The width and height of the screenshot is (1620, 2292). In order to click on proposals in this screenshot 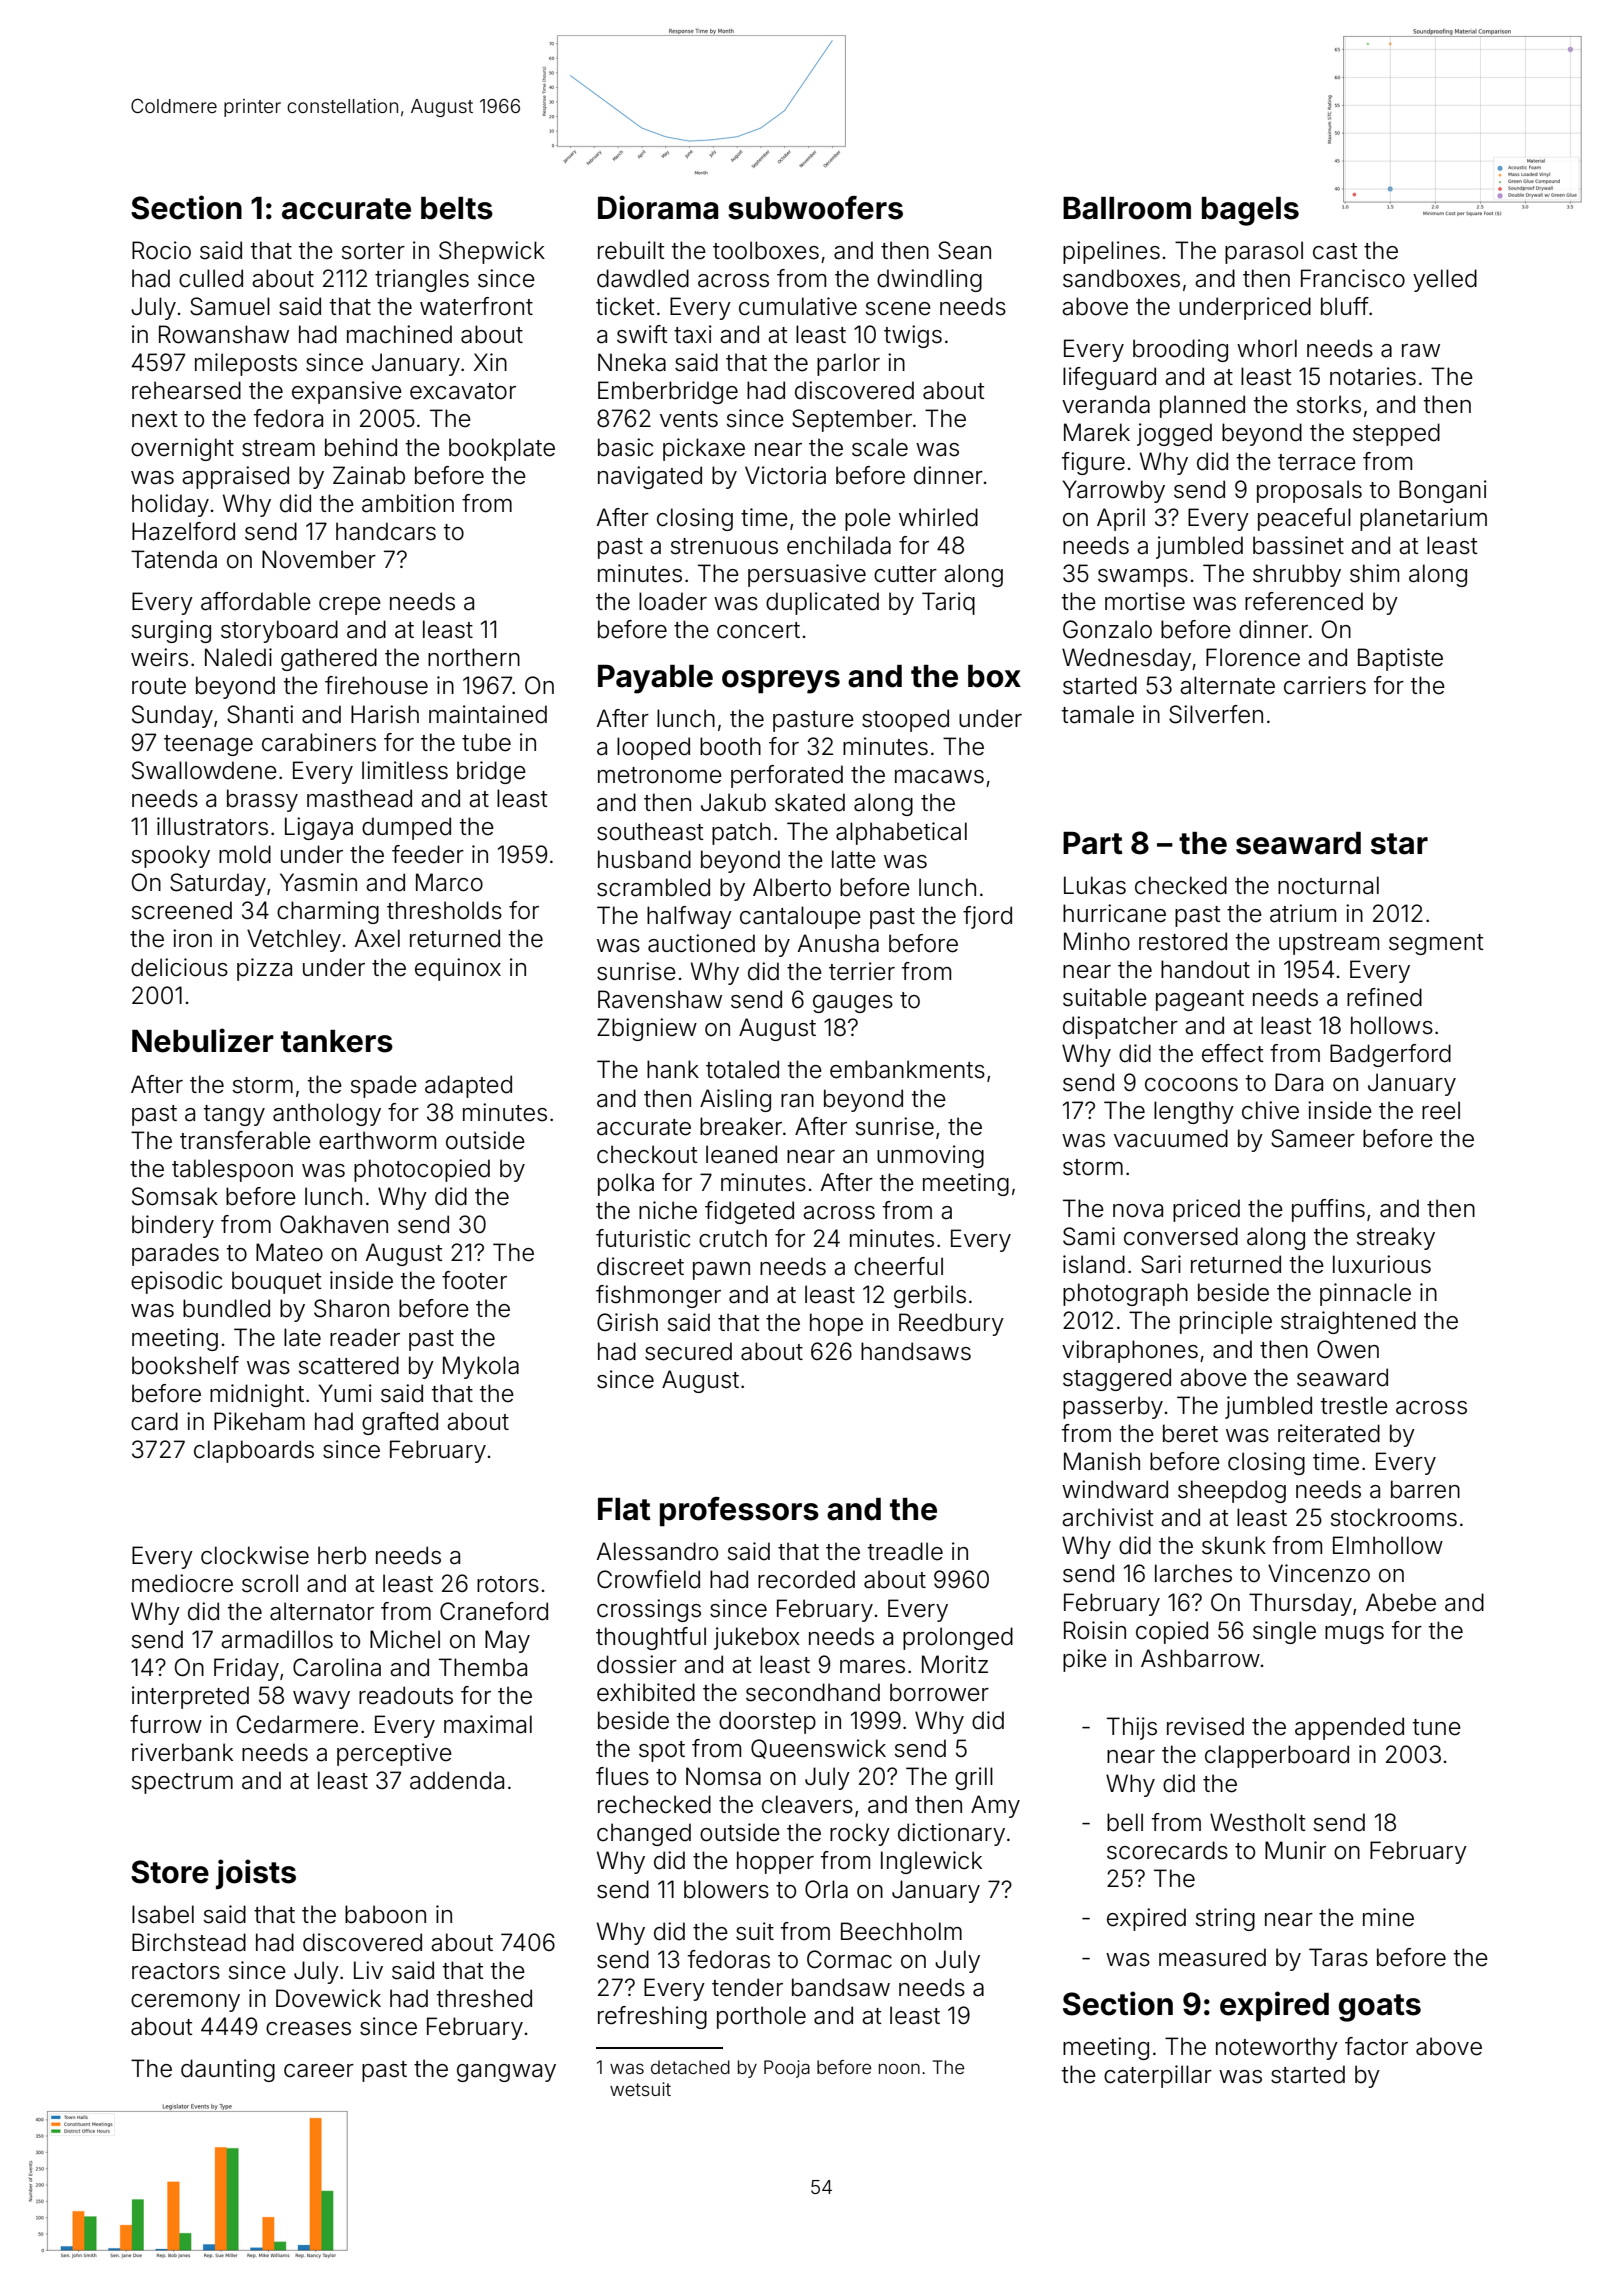, I will do `click(1309, 491)`.
